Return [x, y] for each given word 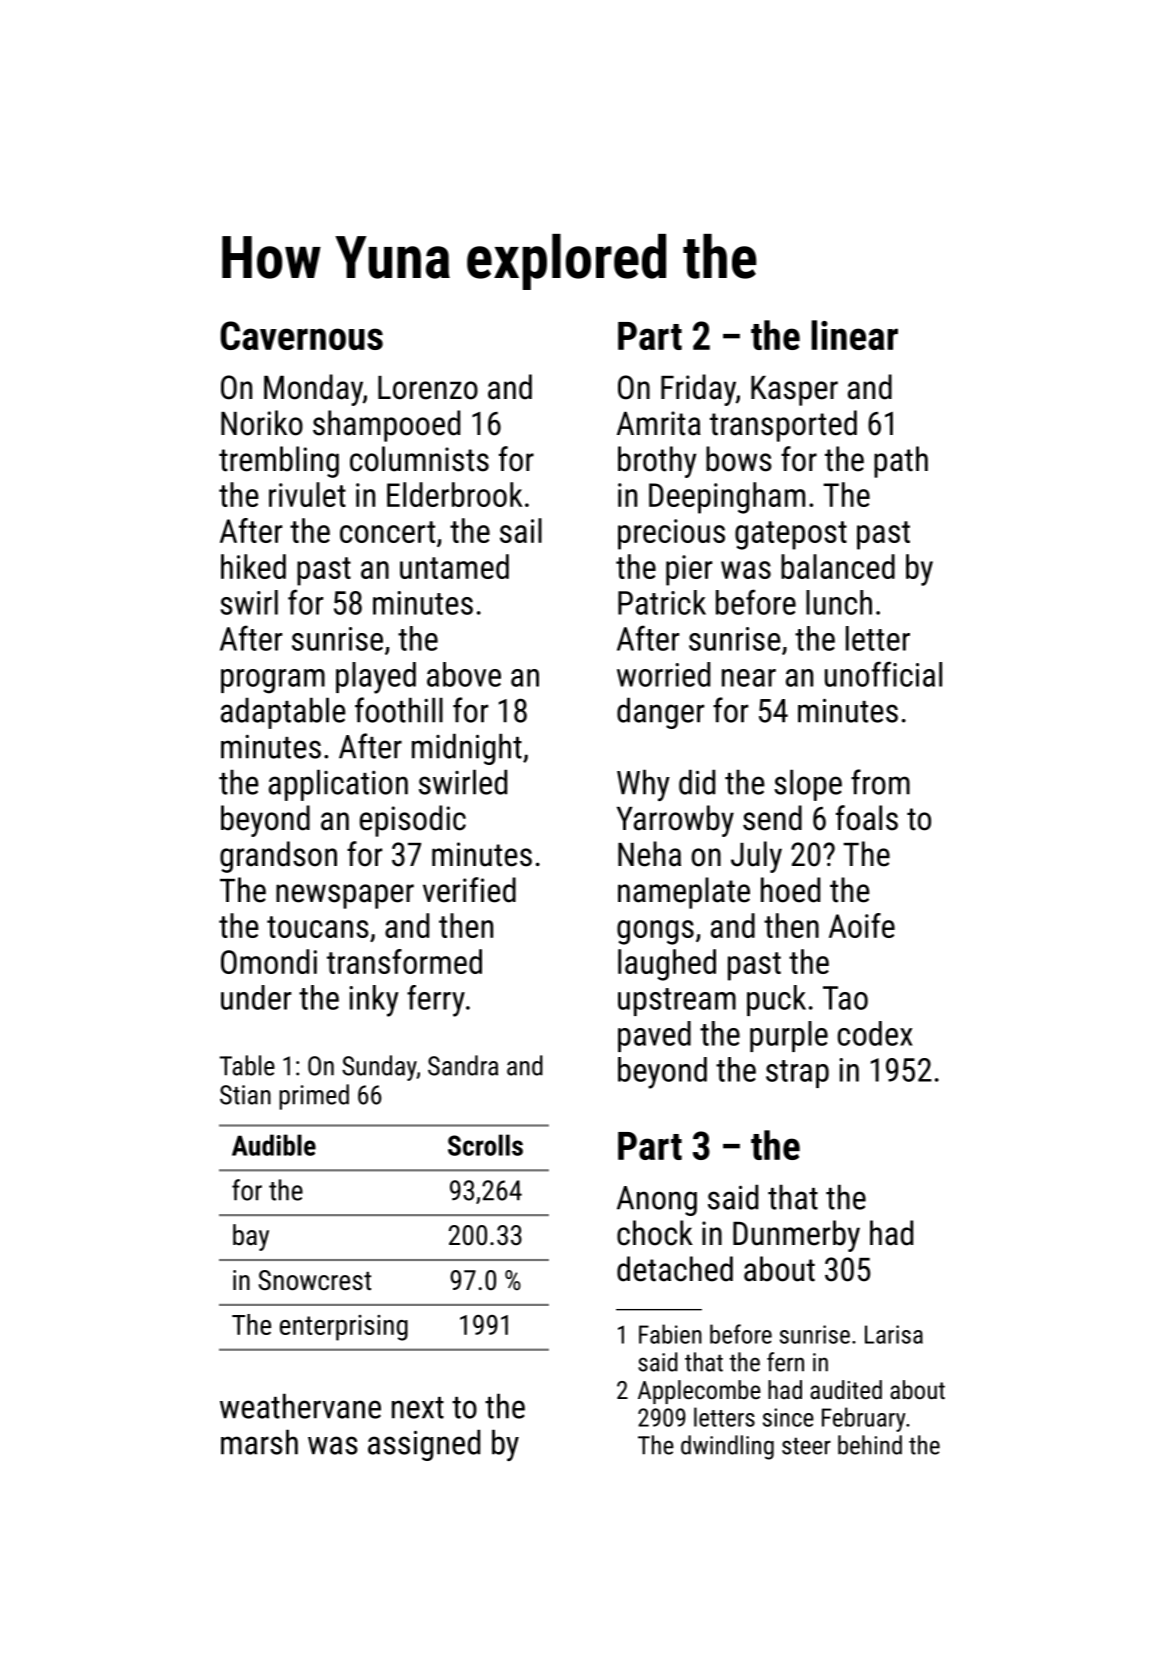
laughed [667, 965]
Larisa [894, 1334]
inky [374, 1001]
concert [387, 532]
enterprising [344, 1328]
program [273, 681]
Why [643, 785]
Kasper [794, 391]
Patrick [662, 602]
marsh [259, 1442]
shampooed [386, 426]
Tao [845, 998]
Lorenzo [428, 388]
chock [655, 1233]
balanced [838, 566]
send [772, 818]
